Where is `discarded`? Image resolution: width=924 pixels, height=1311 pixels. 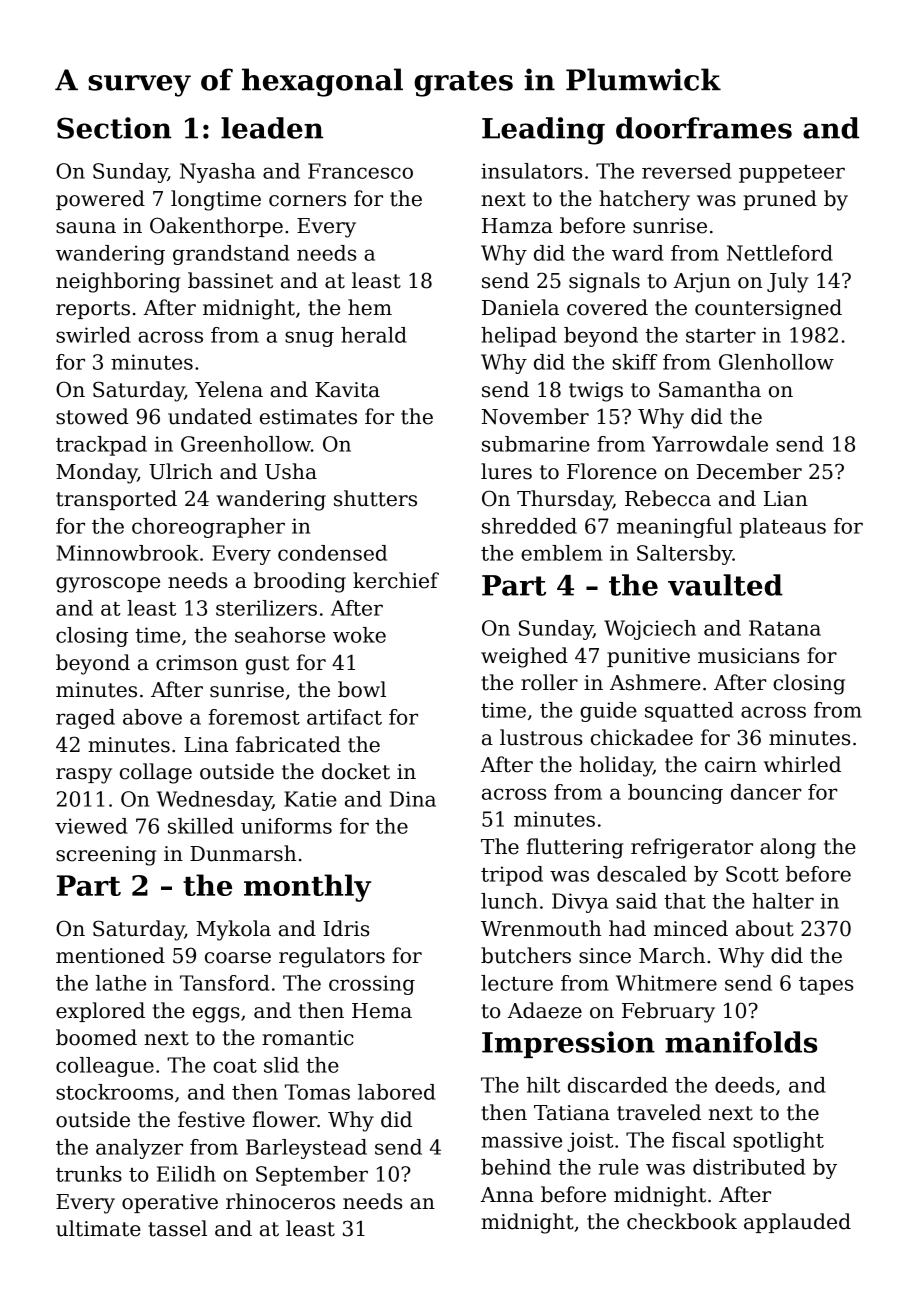
discarded is located at coordinates (618, 1085).
